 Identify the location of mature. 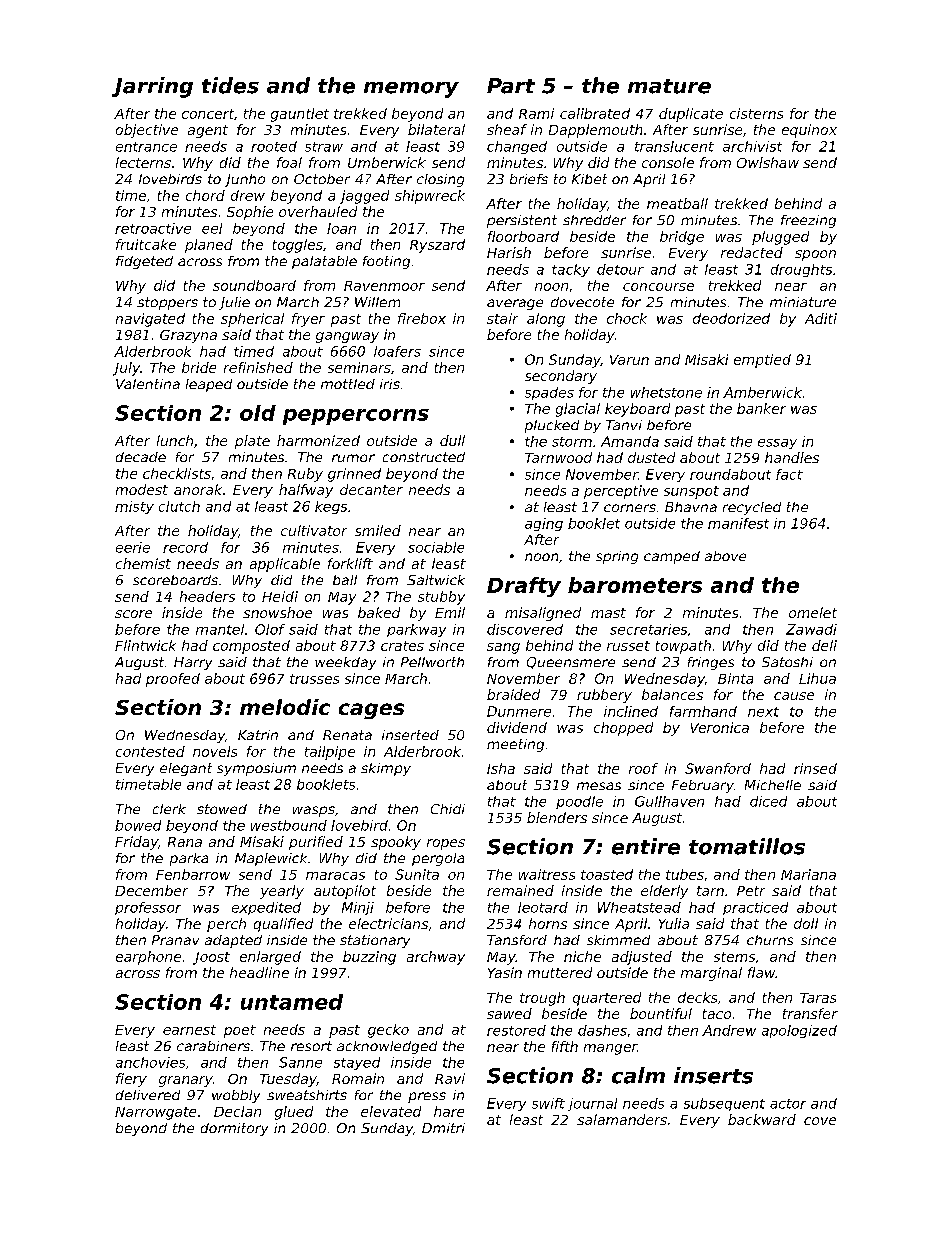
(669, 86).
